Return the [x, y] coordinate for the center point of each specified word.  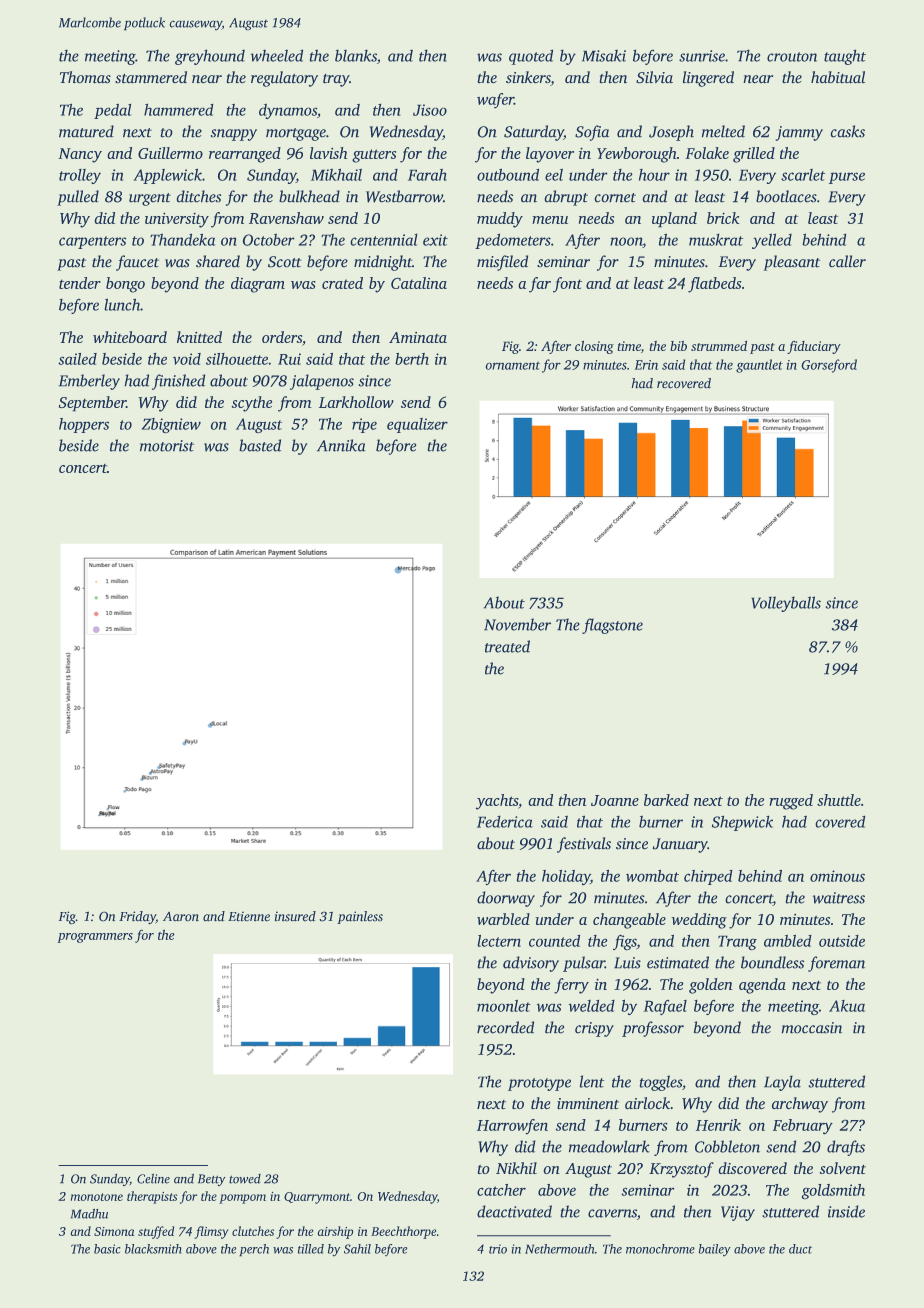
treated [507, 646]
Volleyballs [786, 604]
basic [107, 1249]
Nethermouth [559, 1249]
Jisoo [430, 110]
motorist [167, 446]
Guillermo [170, 153]
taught [845, 57]
